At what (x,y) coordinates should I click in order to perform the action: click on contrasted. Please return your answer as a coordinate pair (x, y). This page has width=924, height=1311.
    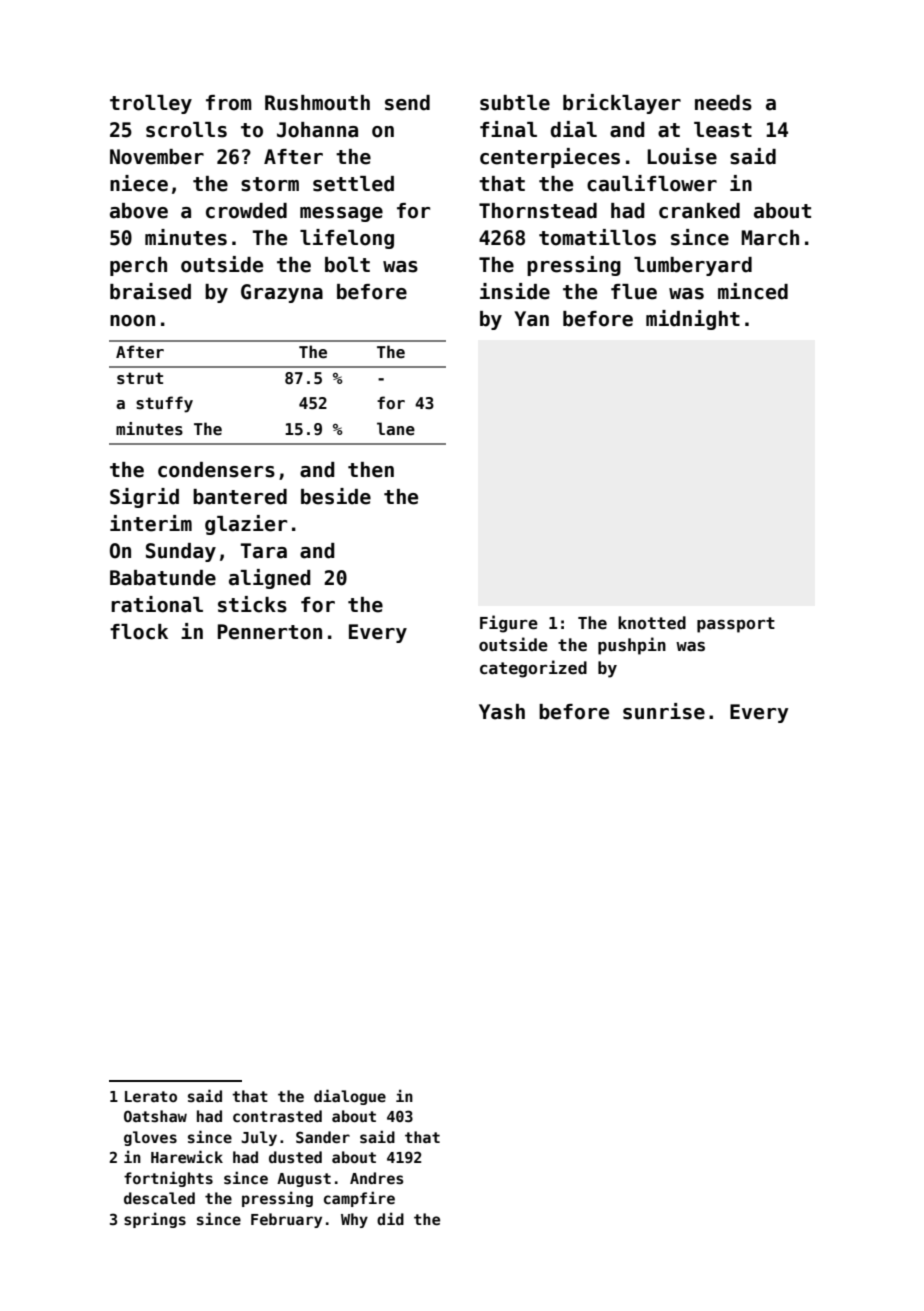
    Looking at the image, I should click on (277, 1116).
